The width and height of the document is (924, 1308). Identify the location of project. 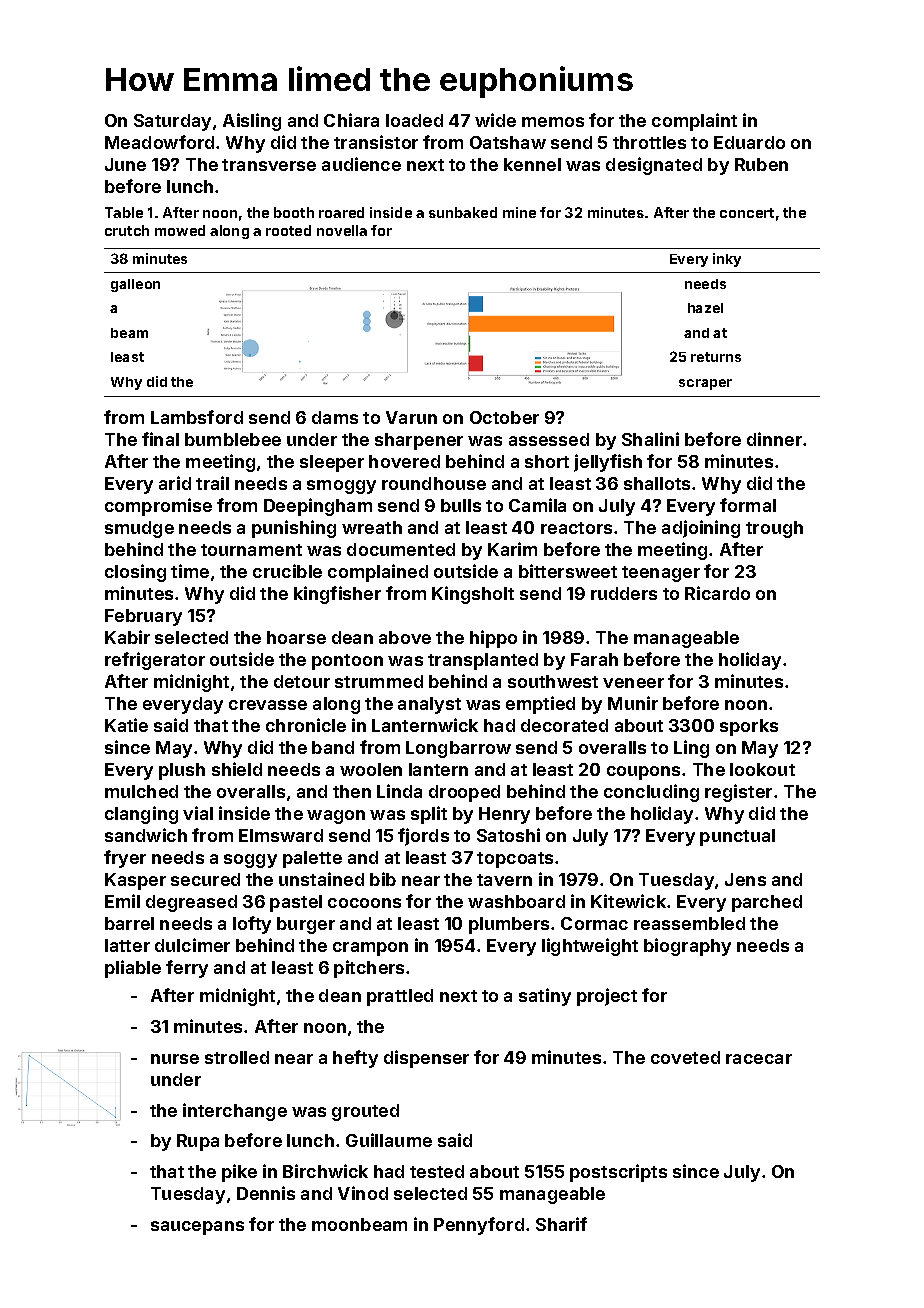
(607, 997).
